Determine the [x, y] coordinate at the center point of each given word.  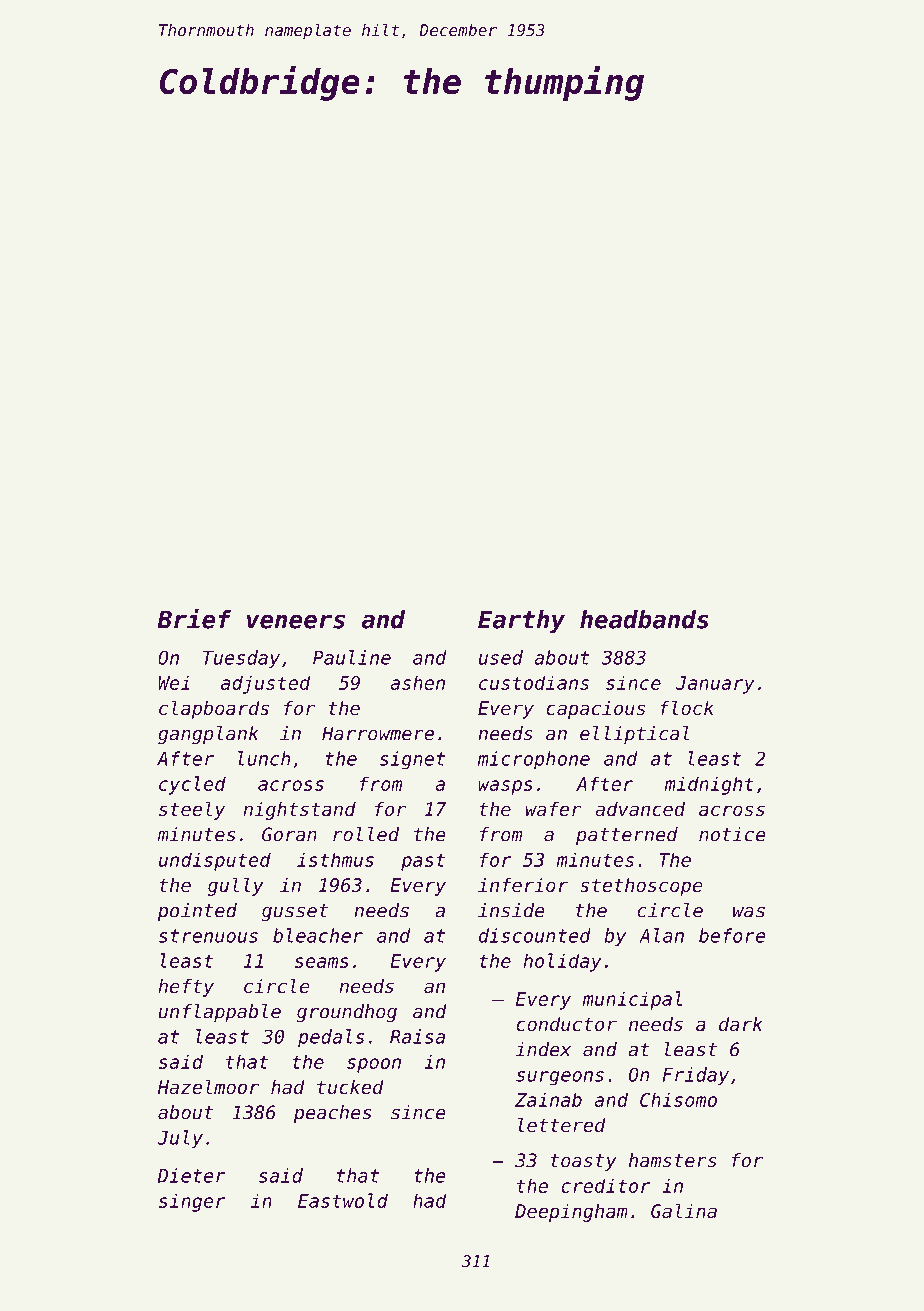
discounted [535, 935]
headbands [644, 619]
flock [687, 707]
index [543, 1049]
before [732, 935]
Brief [194, 618]
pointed [197, 912]
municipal [632, 1000]
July [180, 1139]
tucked [350, 1087]
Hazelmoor [208, 1086]
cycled [192, 785]
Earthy [521, 621]
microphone [534, 760]
